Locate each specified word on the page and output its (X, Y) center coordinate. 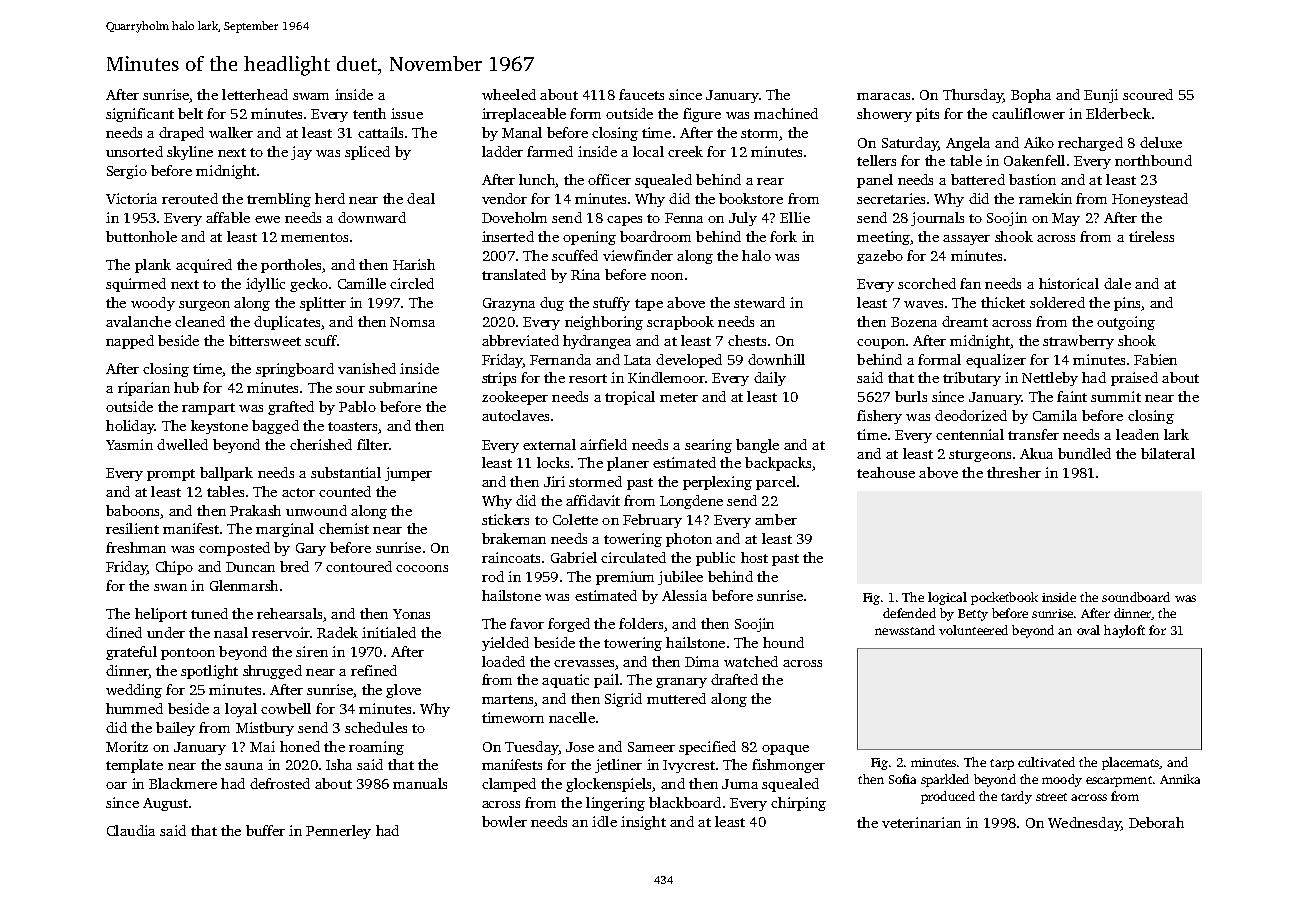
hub (186, 387)
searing (708, 446)
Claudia (131, 830)
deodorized (971, 415)
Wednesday (1084, 824)
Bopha (1031, 96)
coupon (881, 344)
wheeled (509, 94)
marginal (285, 530)
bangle (757, 446)
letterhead (255, 94)
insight (643, 823)
